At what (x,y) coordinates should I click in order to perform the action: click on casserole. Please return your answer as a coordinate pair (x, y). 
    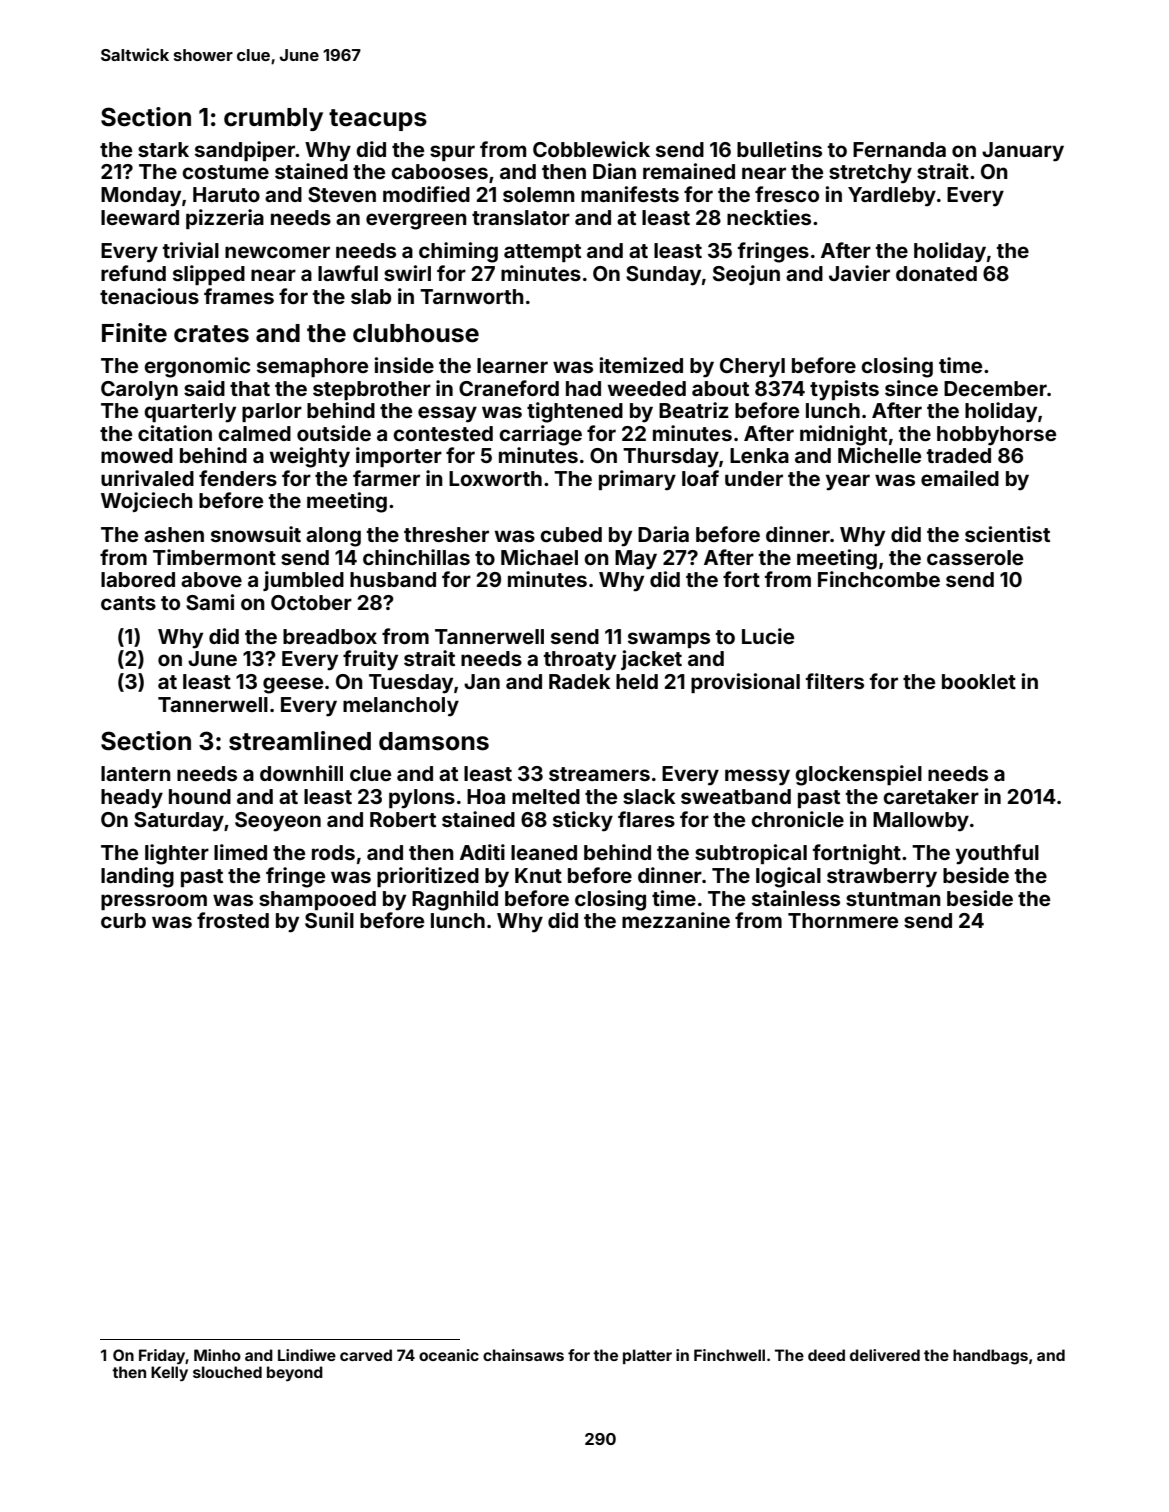
    Looking at the image, I should click on (975, 557).
